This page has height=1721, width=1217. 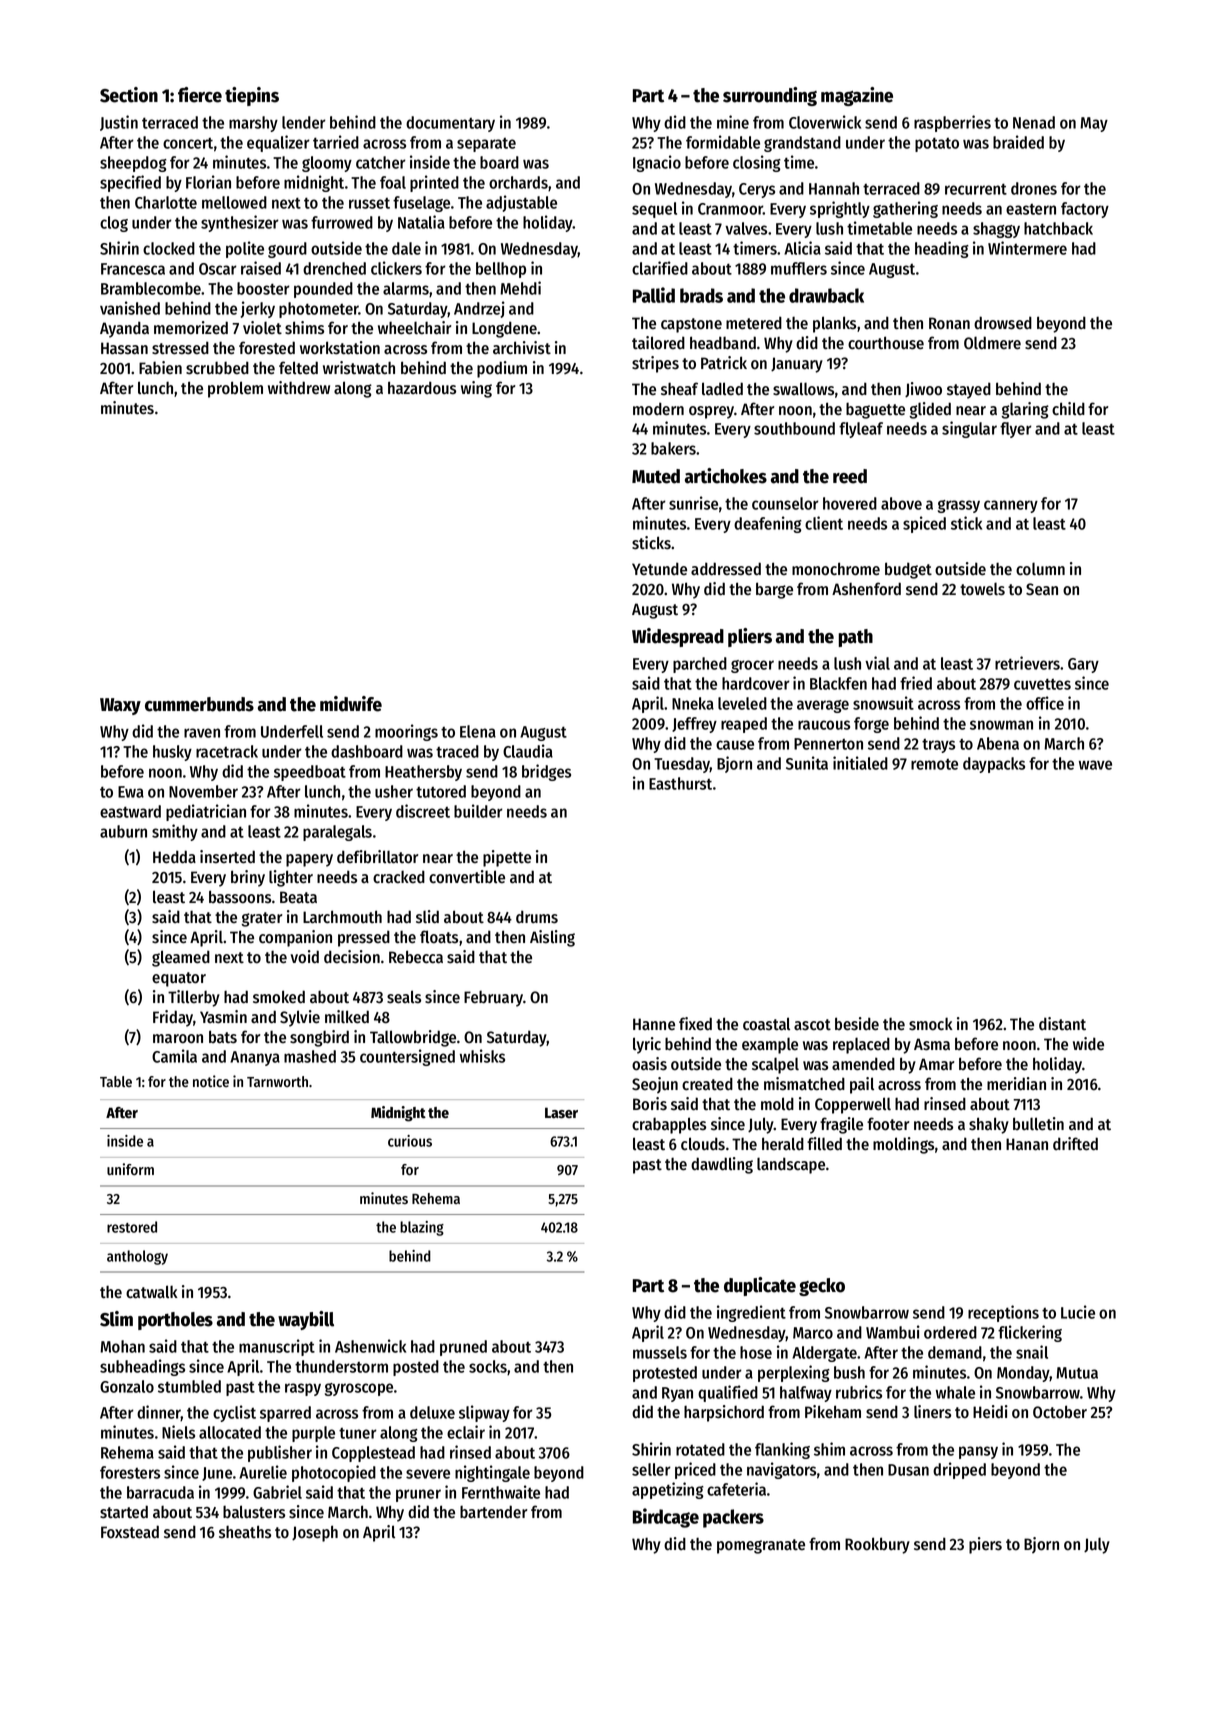 What do you see at coordinates (217, 368) in the page?
I see `scrubbed` at bounding box center [217, 368].
